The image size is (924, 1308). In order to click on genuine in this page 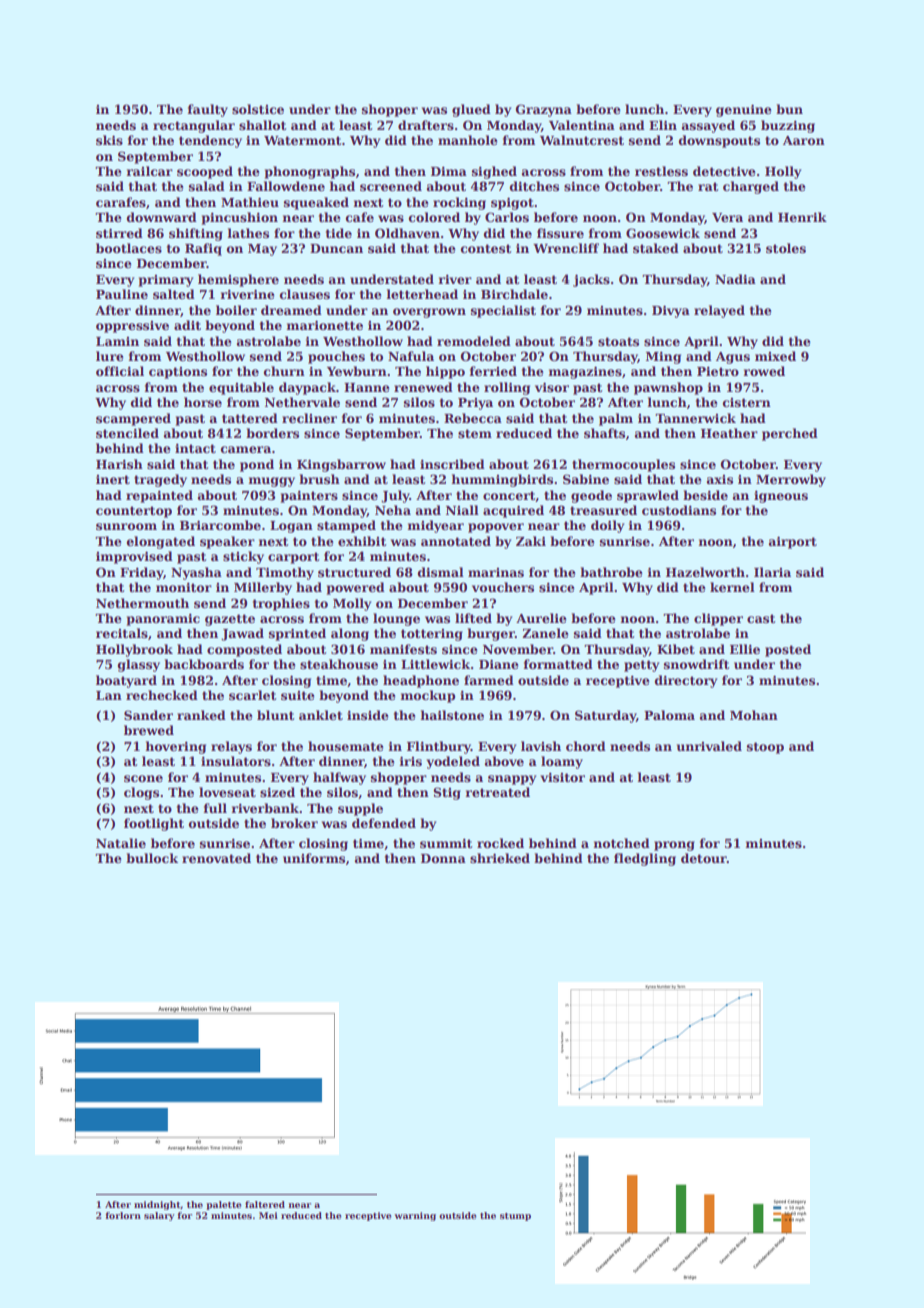, I will do `click(744, 110)`.
